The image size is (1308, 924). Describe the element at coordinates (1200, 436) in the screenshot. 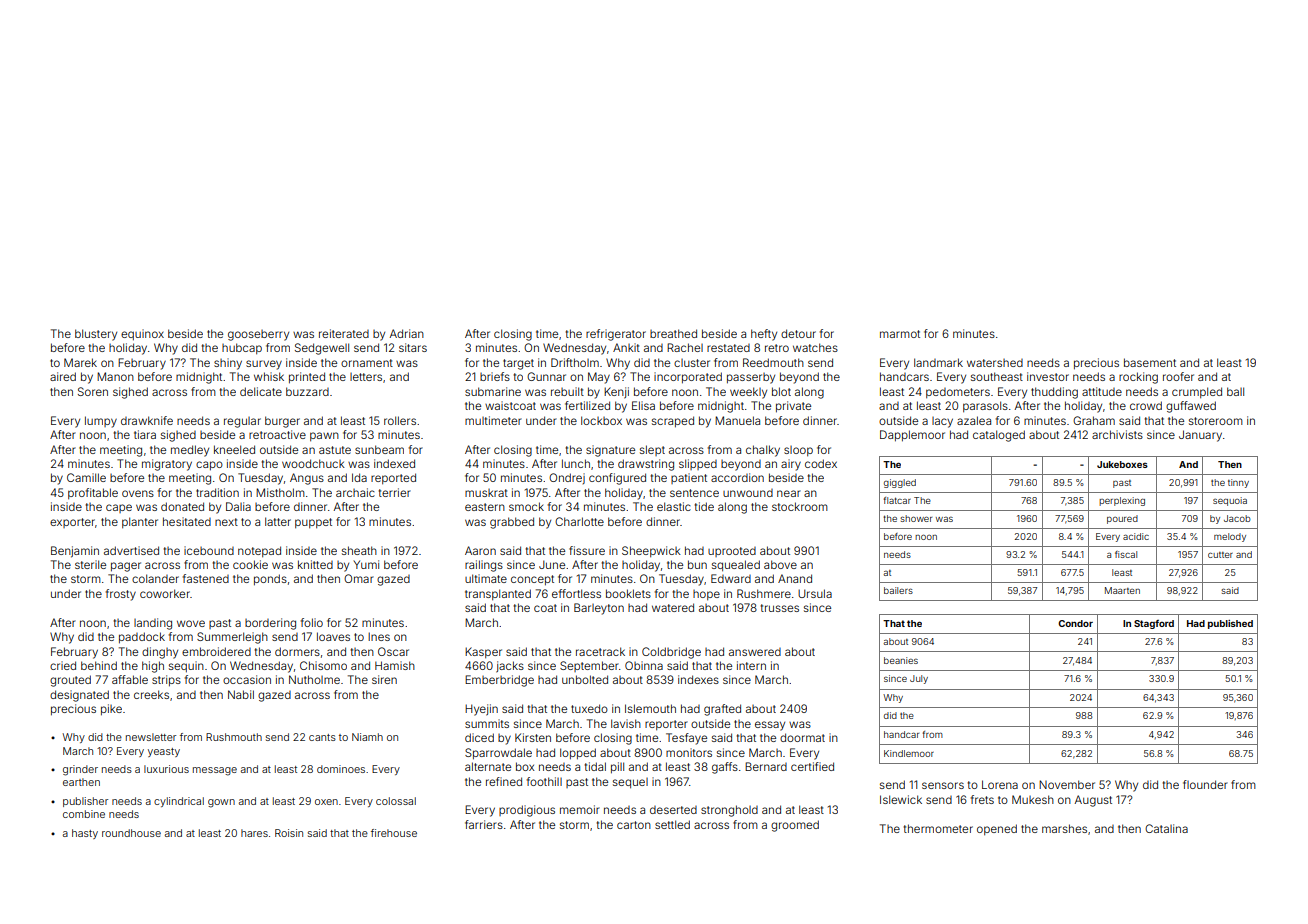

I see `January` at that location.
